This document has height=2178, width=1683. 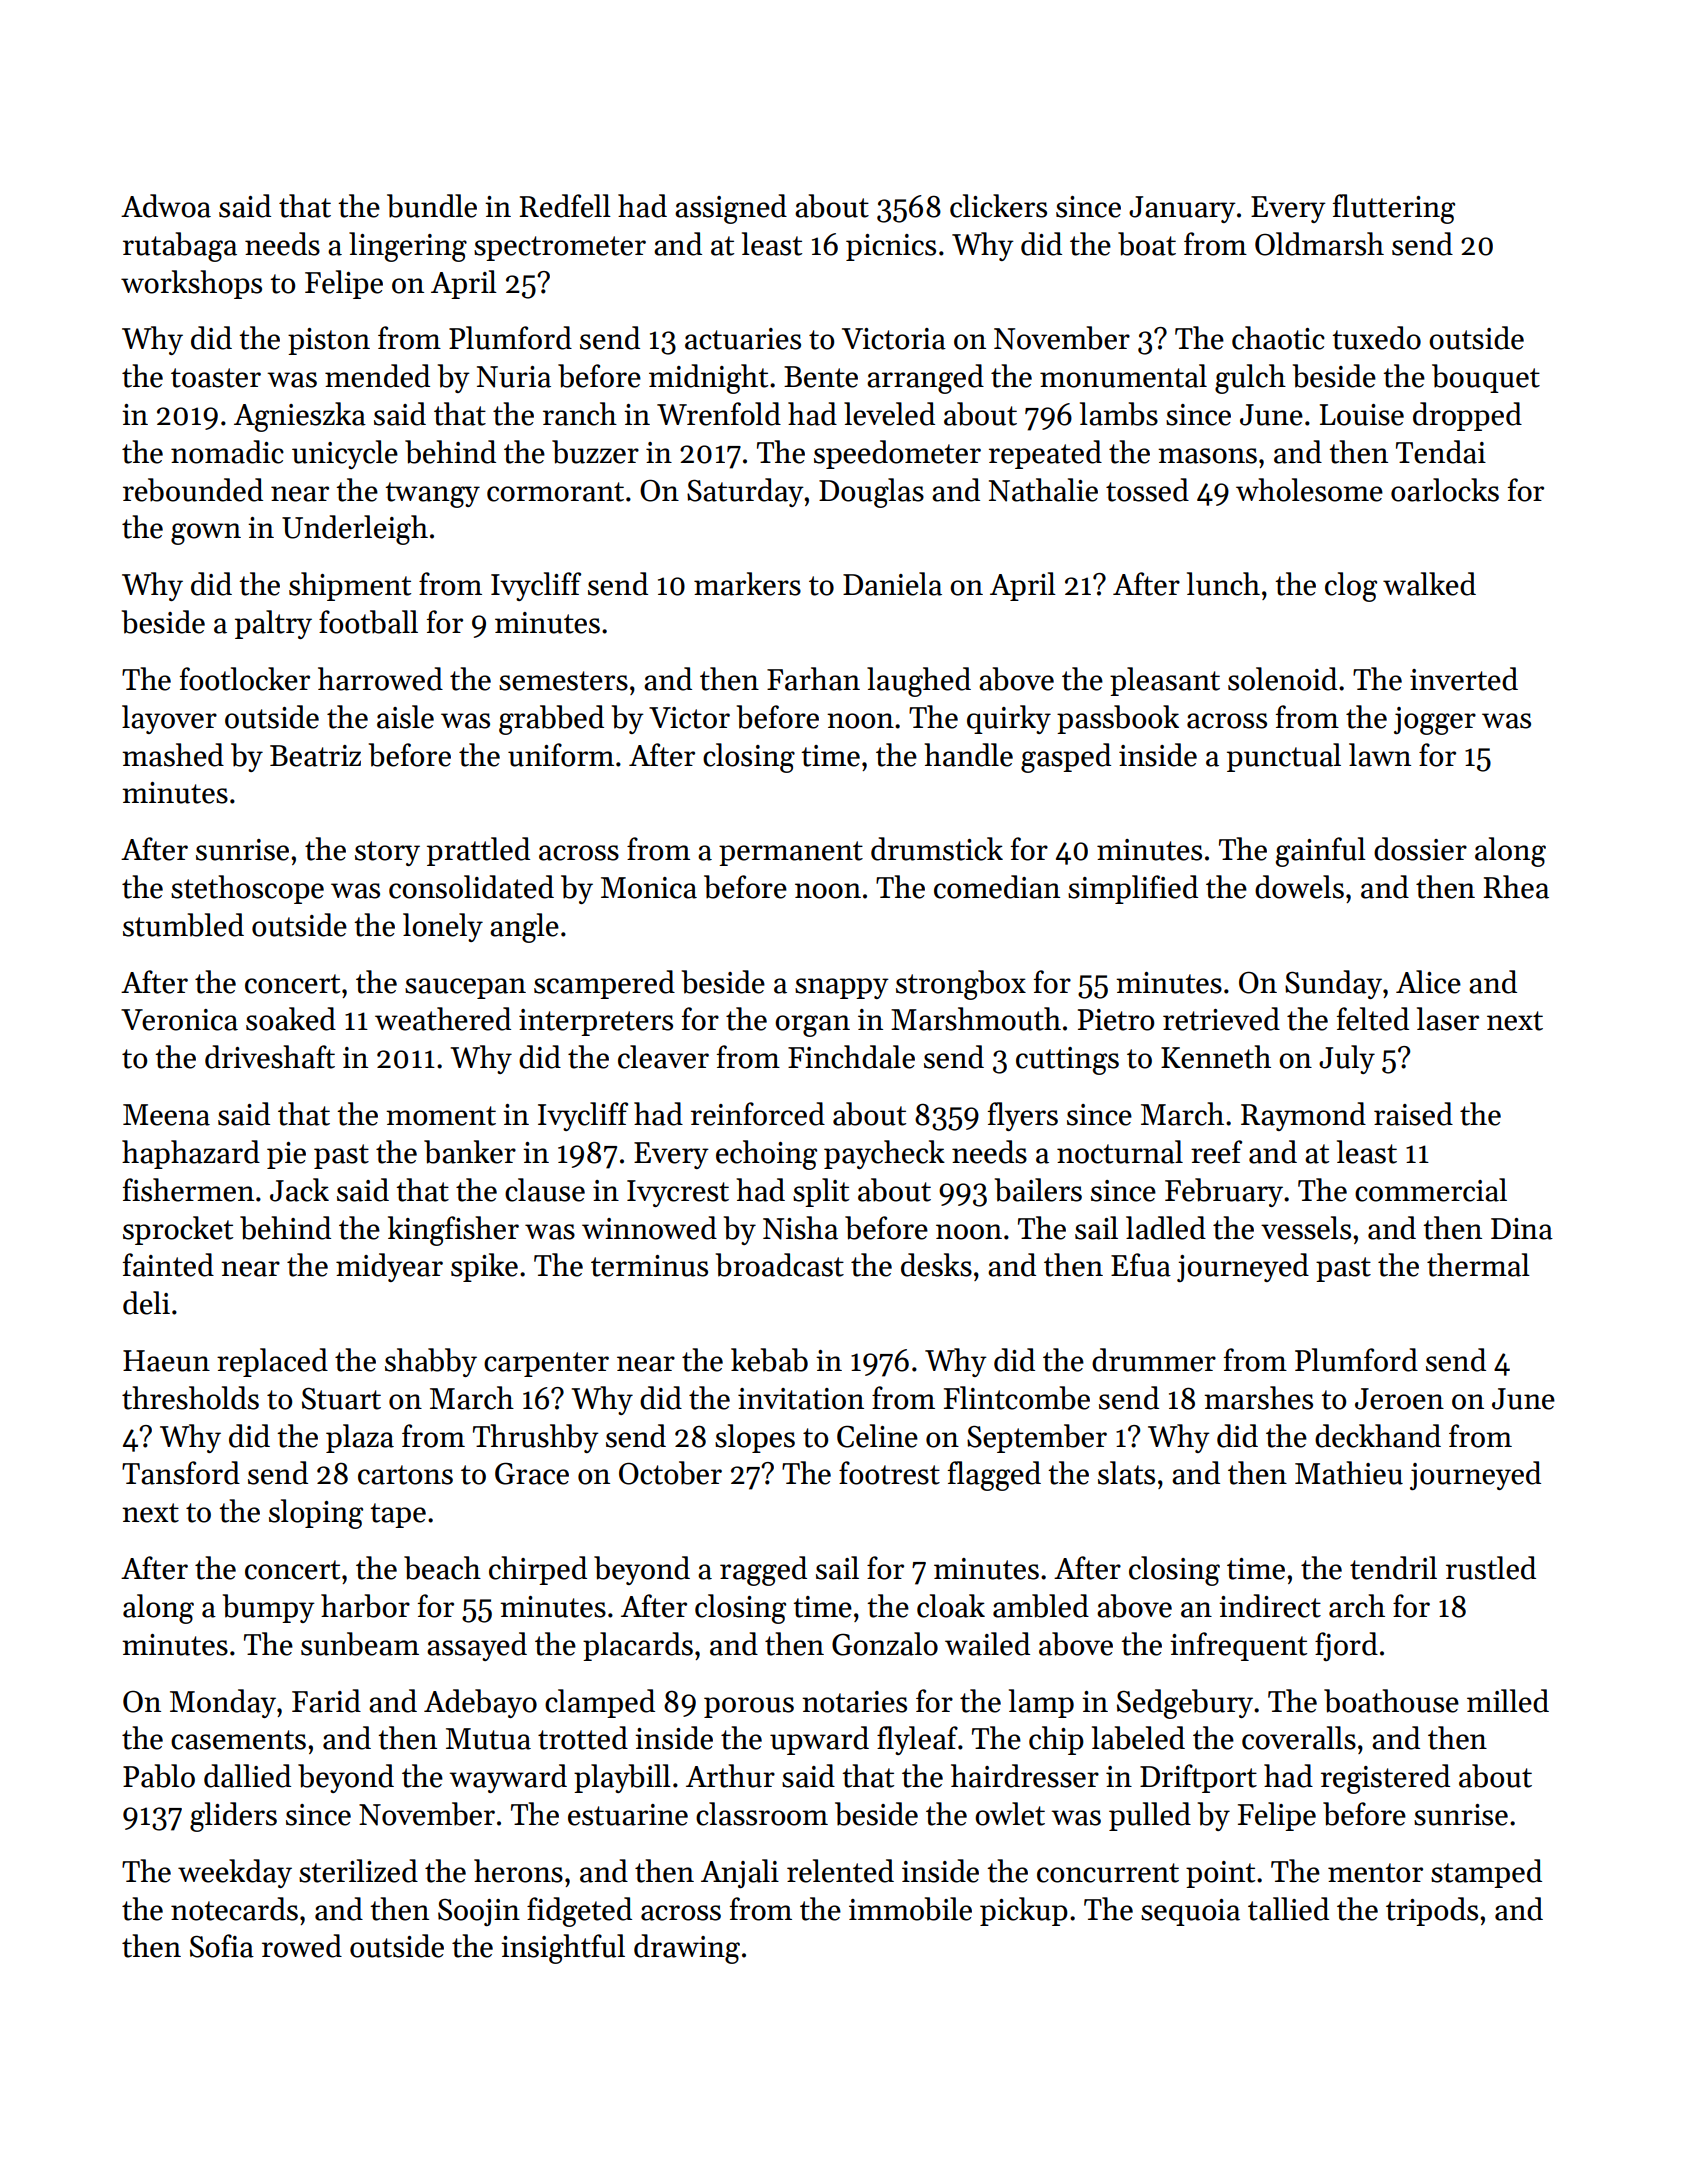 What do you see at coordinates (166, 1115) in the document?
I see `Meena` at bounding box center [166, 1115].
